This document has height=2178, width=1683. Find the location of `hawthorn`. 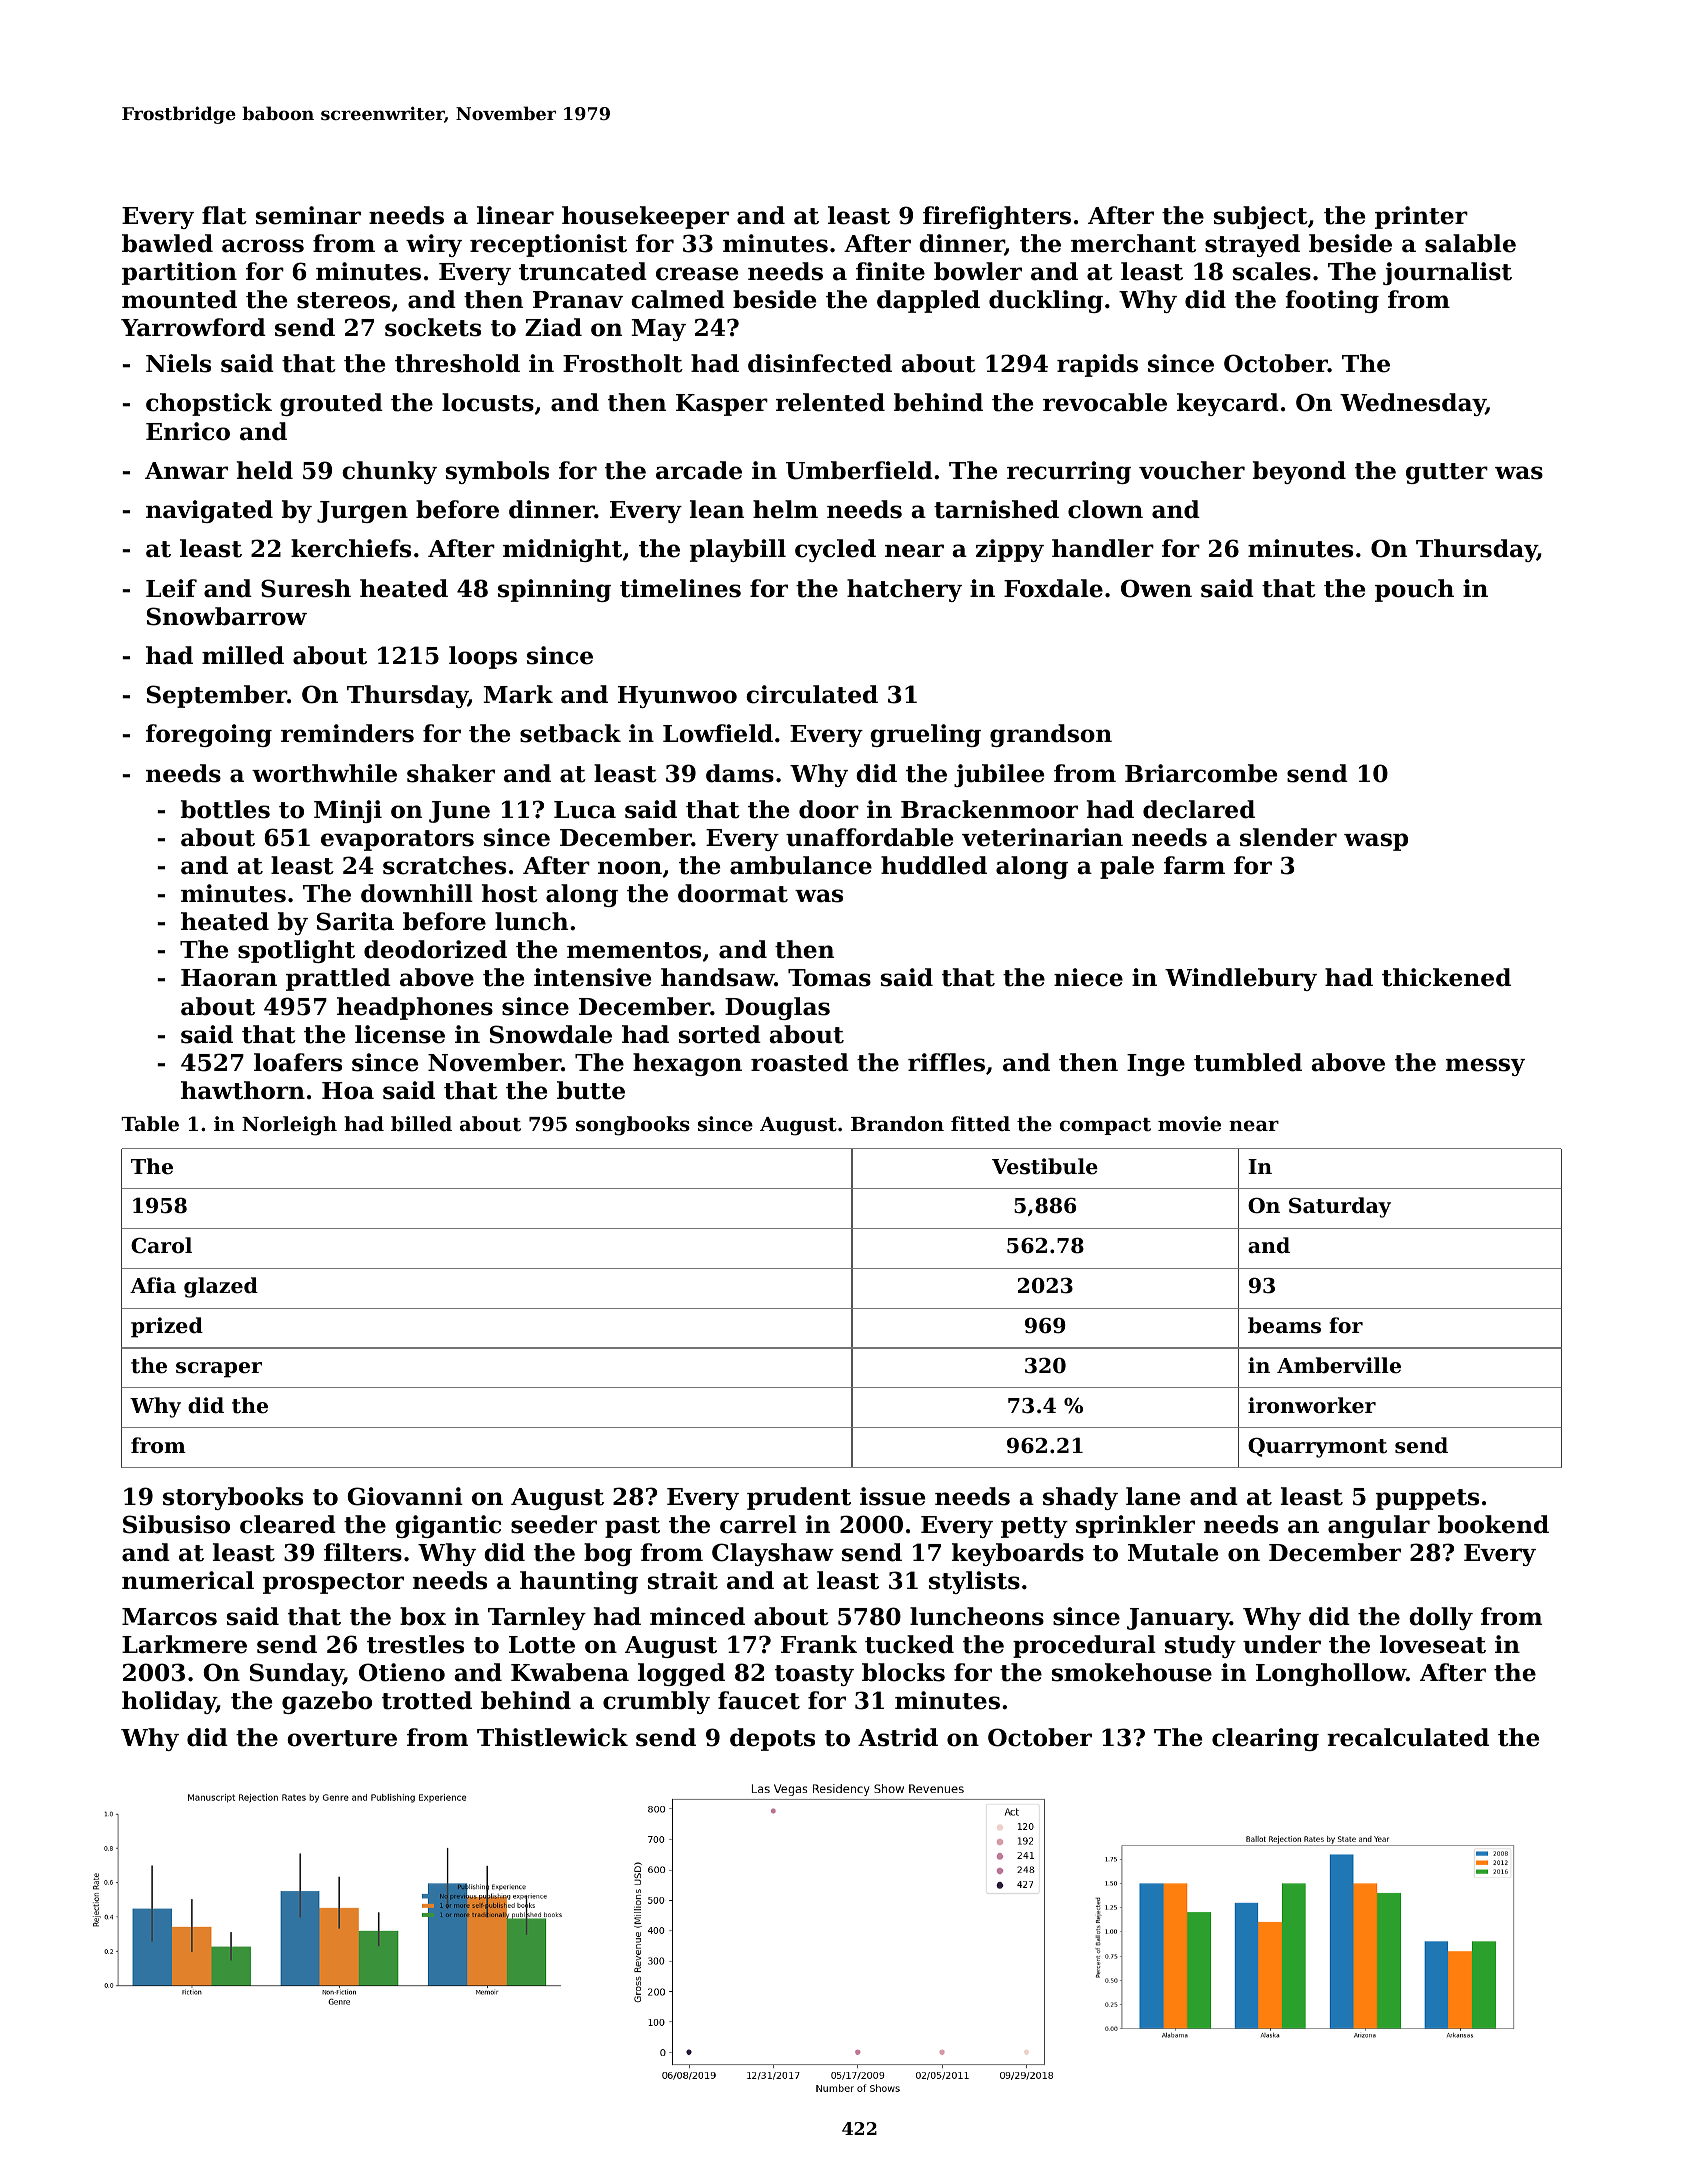

hawthorn is located at coordinates (243, 1090).
